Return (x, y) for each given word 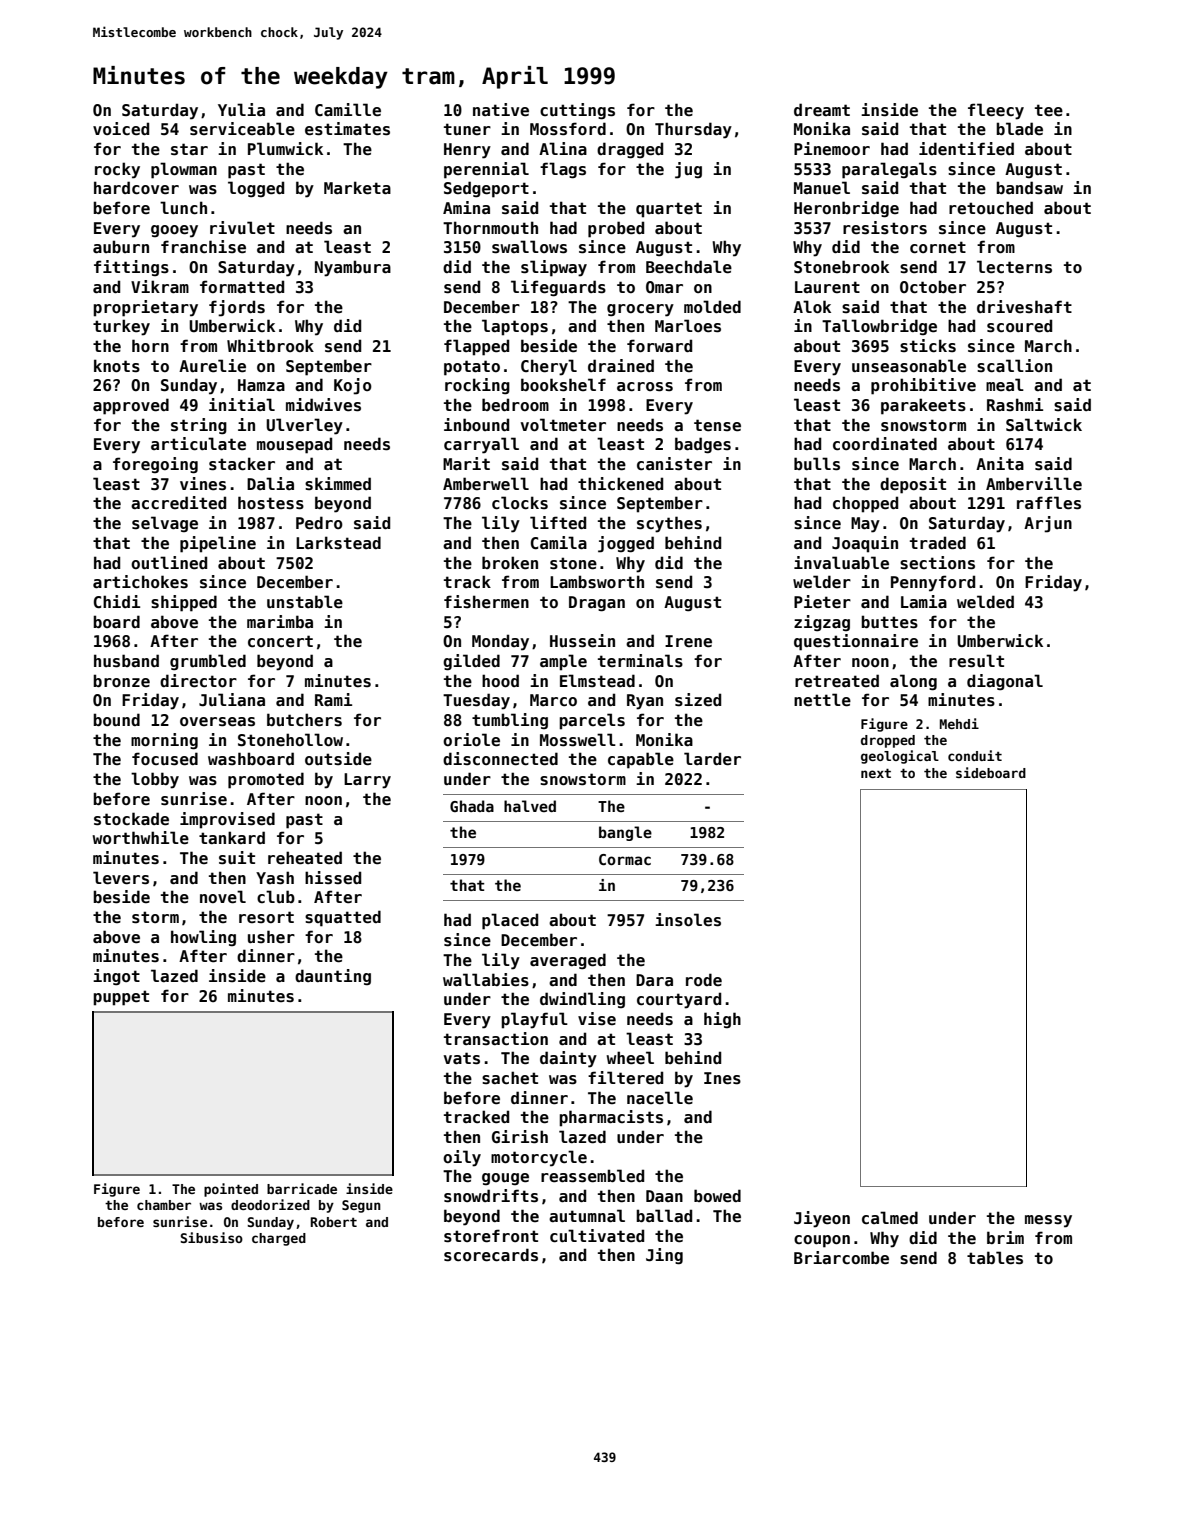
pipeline (218, 544)
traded (938, 543)
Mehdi (959, 723)
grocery (640, 310)
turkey (121, 327)
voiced (121, 129)
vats (461, 1058)
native (501, 110)
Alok (812, 306)
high (722, 1020)
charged (279, 1239)
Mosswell (578, 740)
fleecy (996, 111)
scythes (669, 524)
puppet (121, 998)
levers (121, 878)
